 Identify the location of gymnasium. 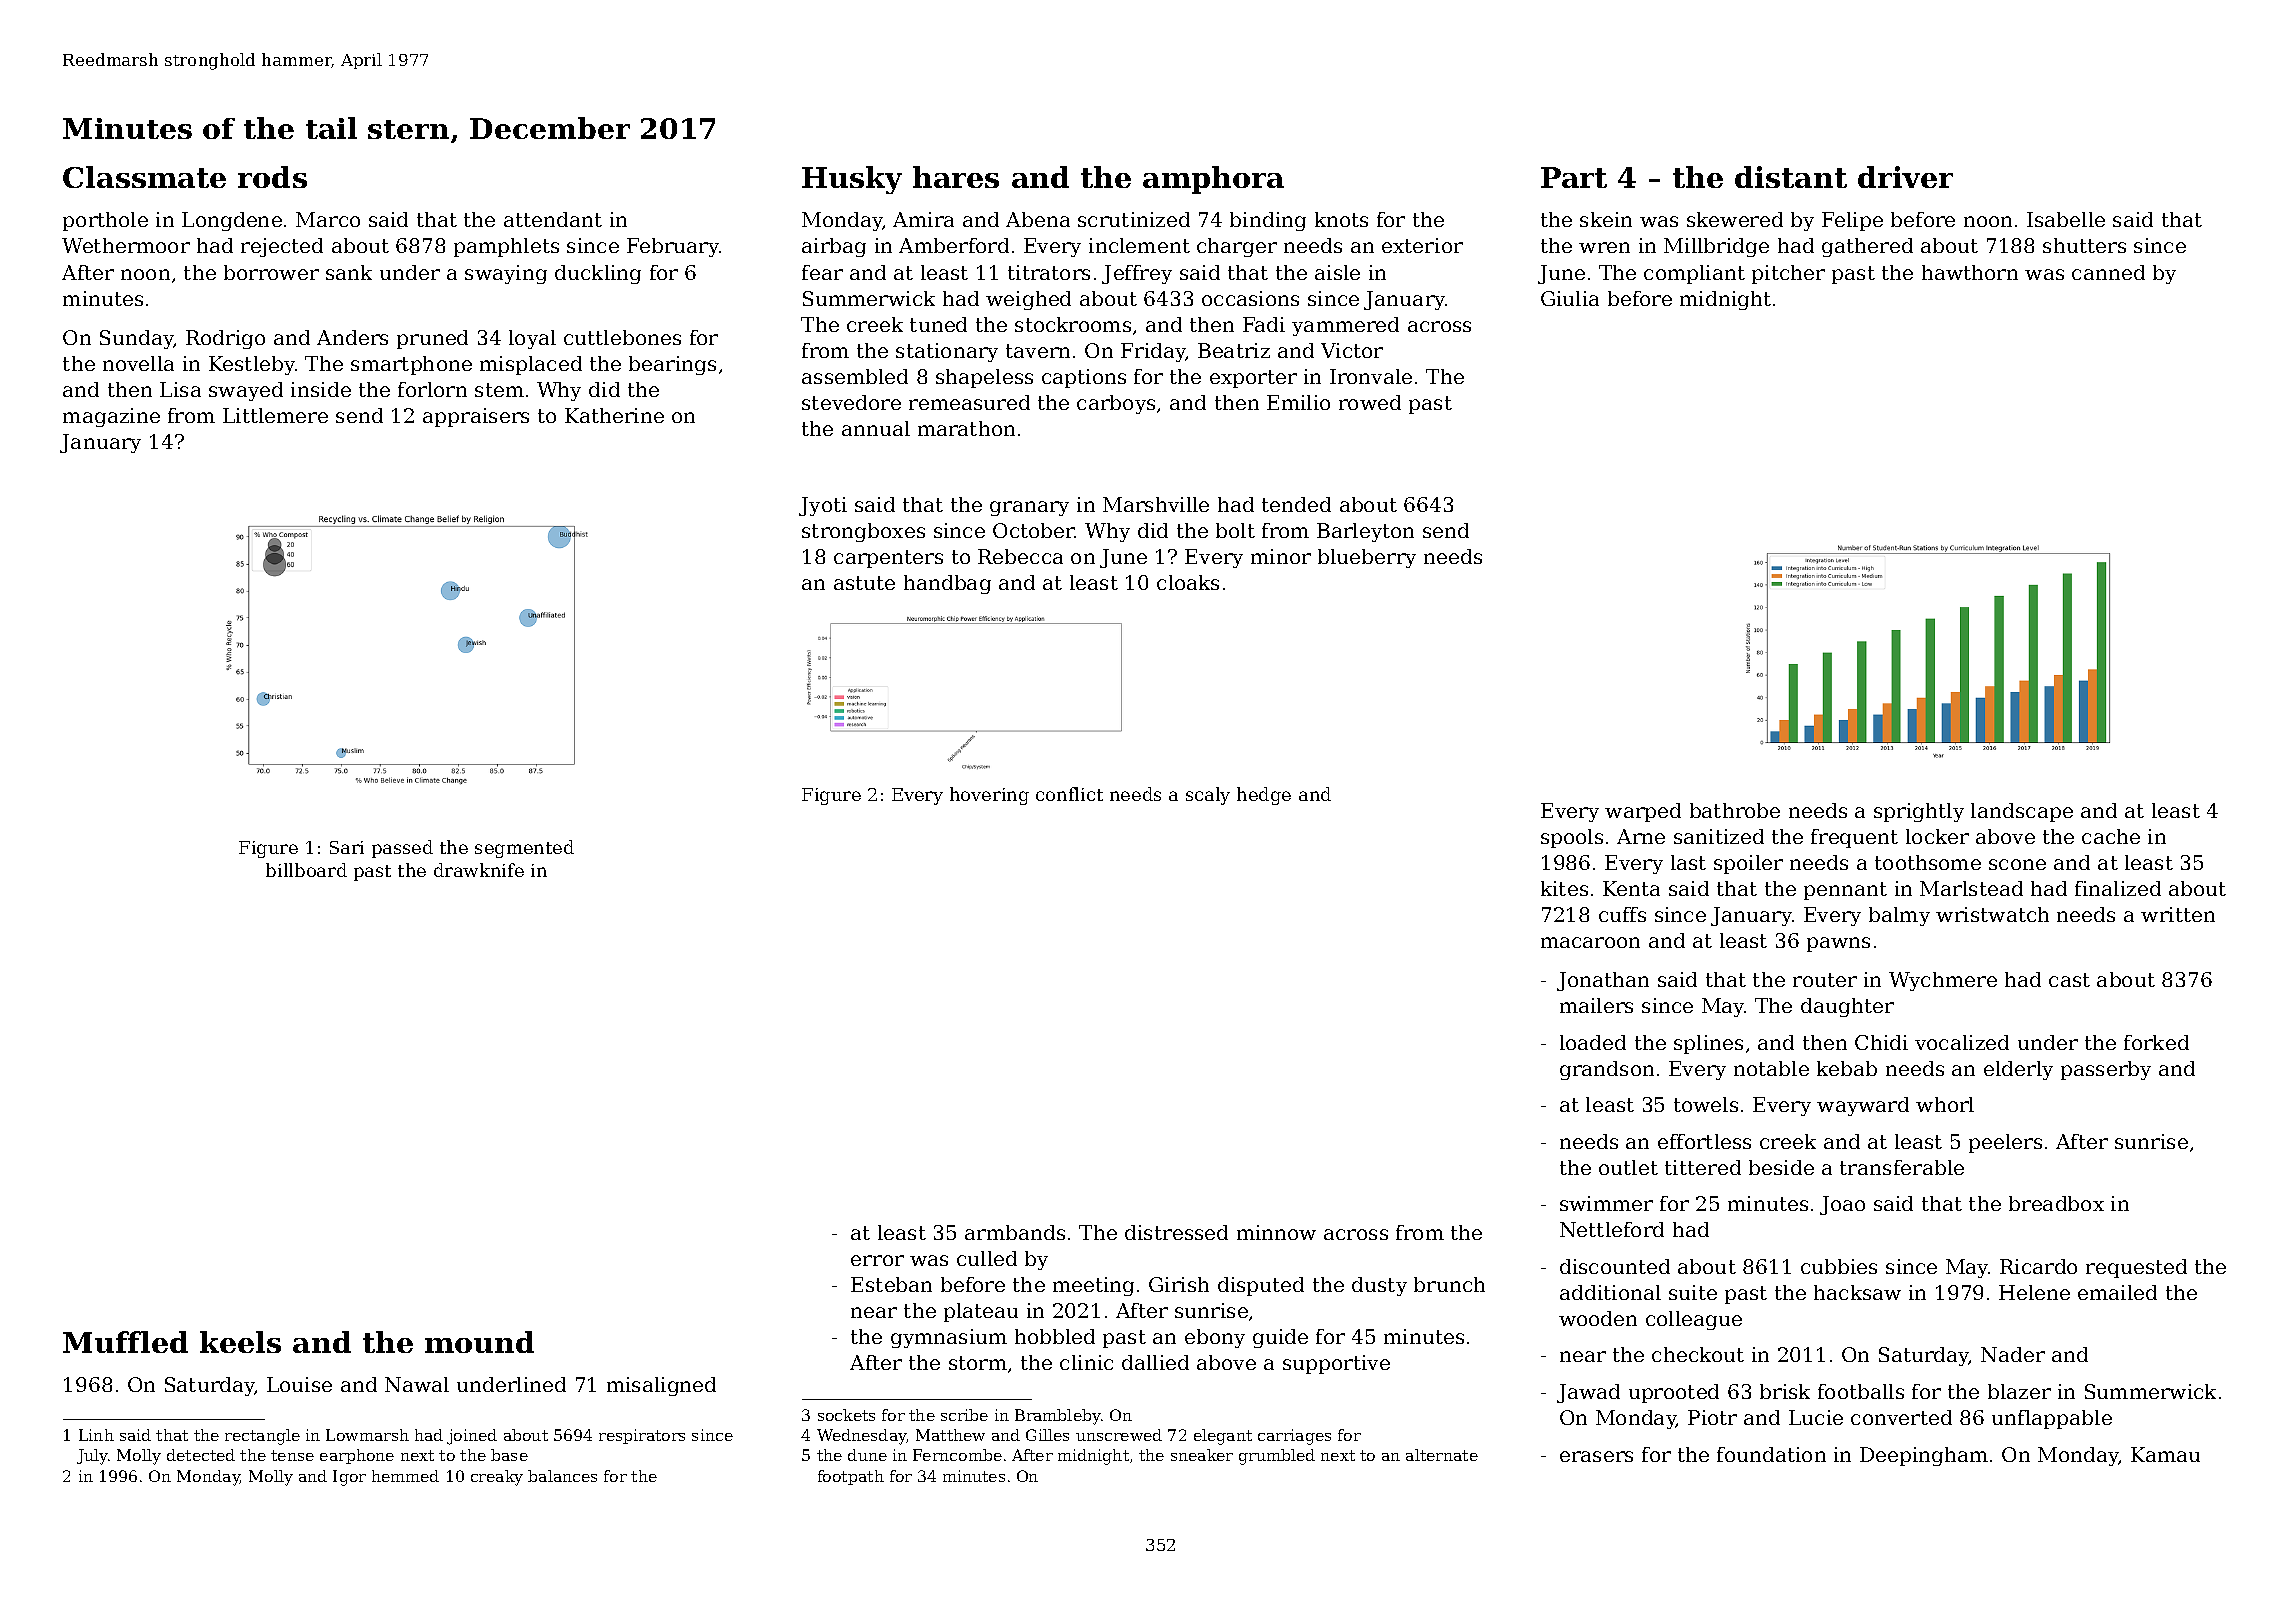
(949, 1338).
